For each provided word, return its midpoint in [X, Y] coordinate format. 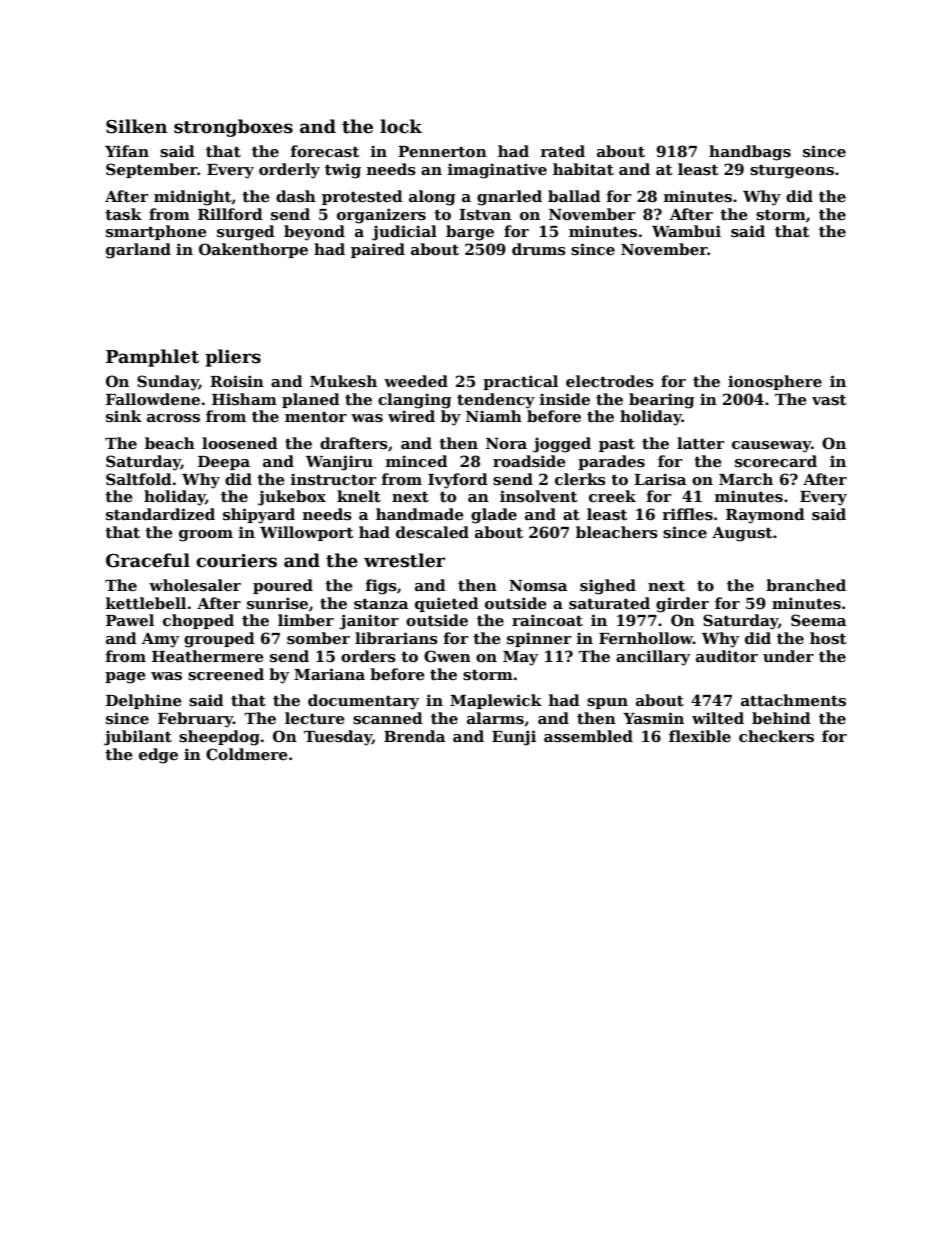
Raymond [765, 516]
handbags [750, 153]
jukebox [292, 498]
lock [401, 126]
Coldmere [247, 754]
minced [417, 461]
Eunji [514, 738]
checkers [776, 736]
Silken [136, 126]
